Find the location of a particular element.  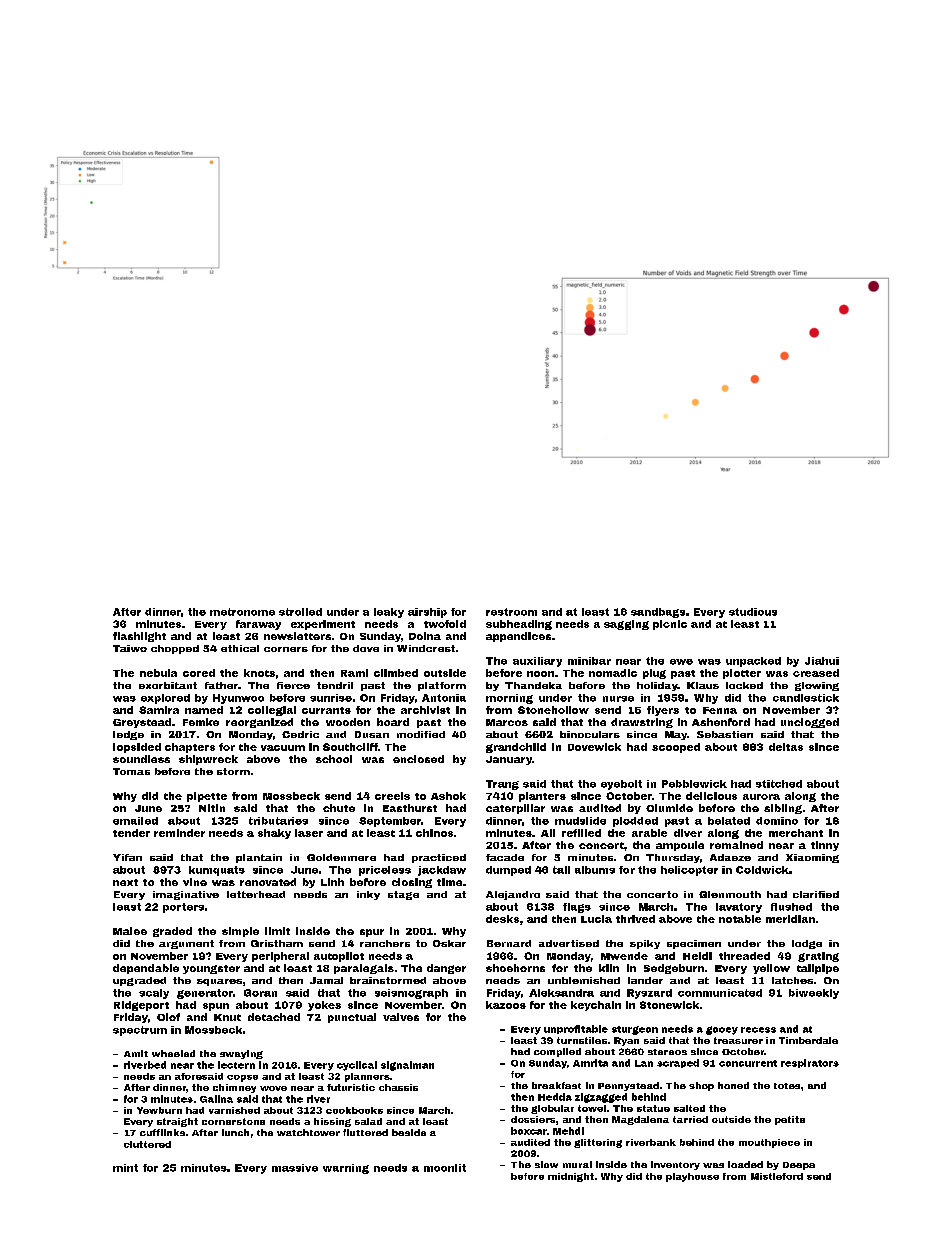

wove is located at coordinates (273, 1088).
